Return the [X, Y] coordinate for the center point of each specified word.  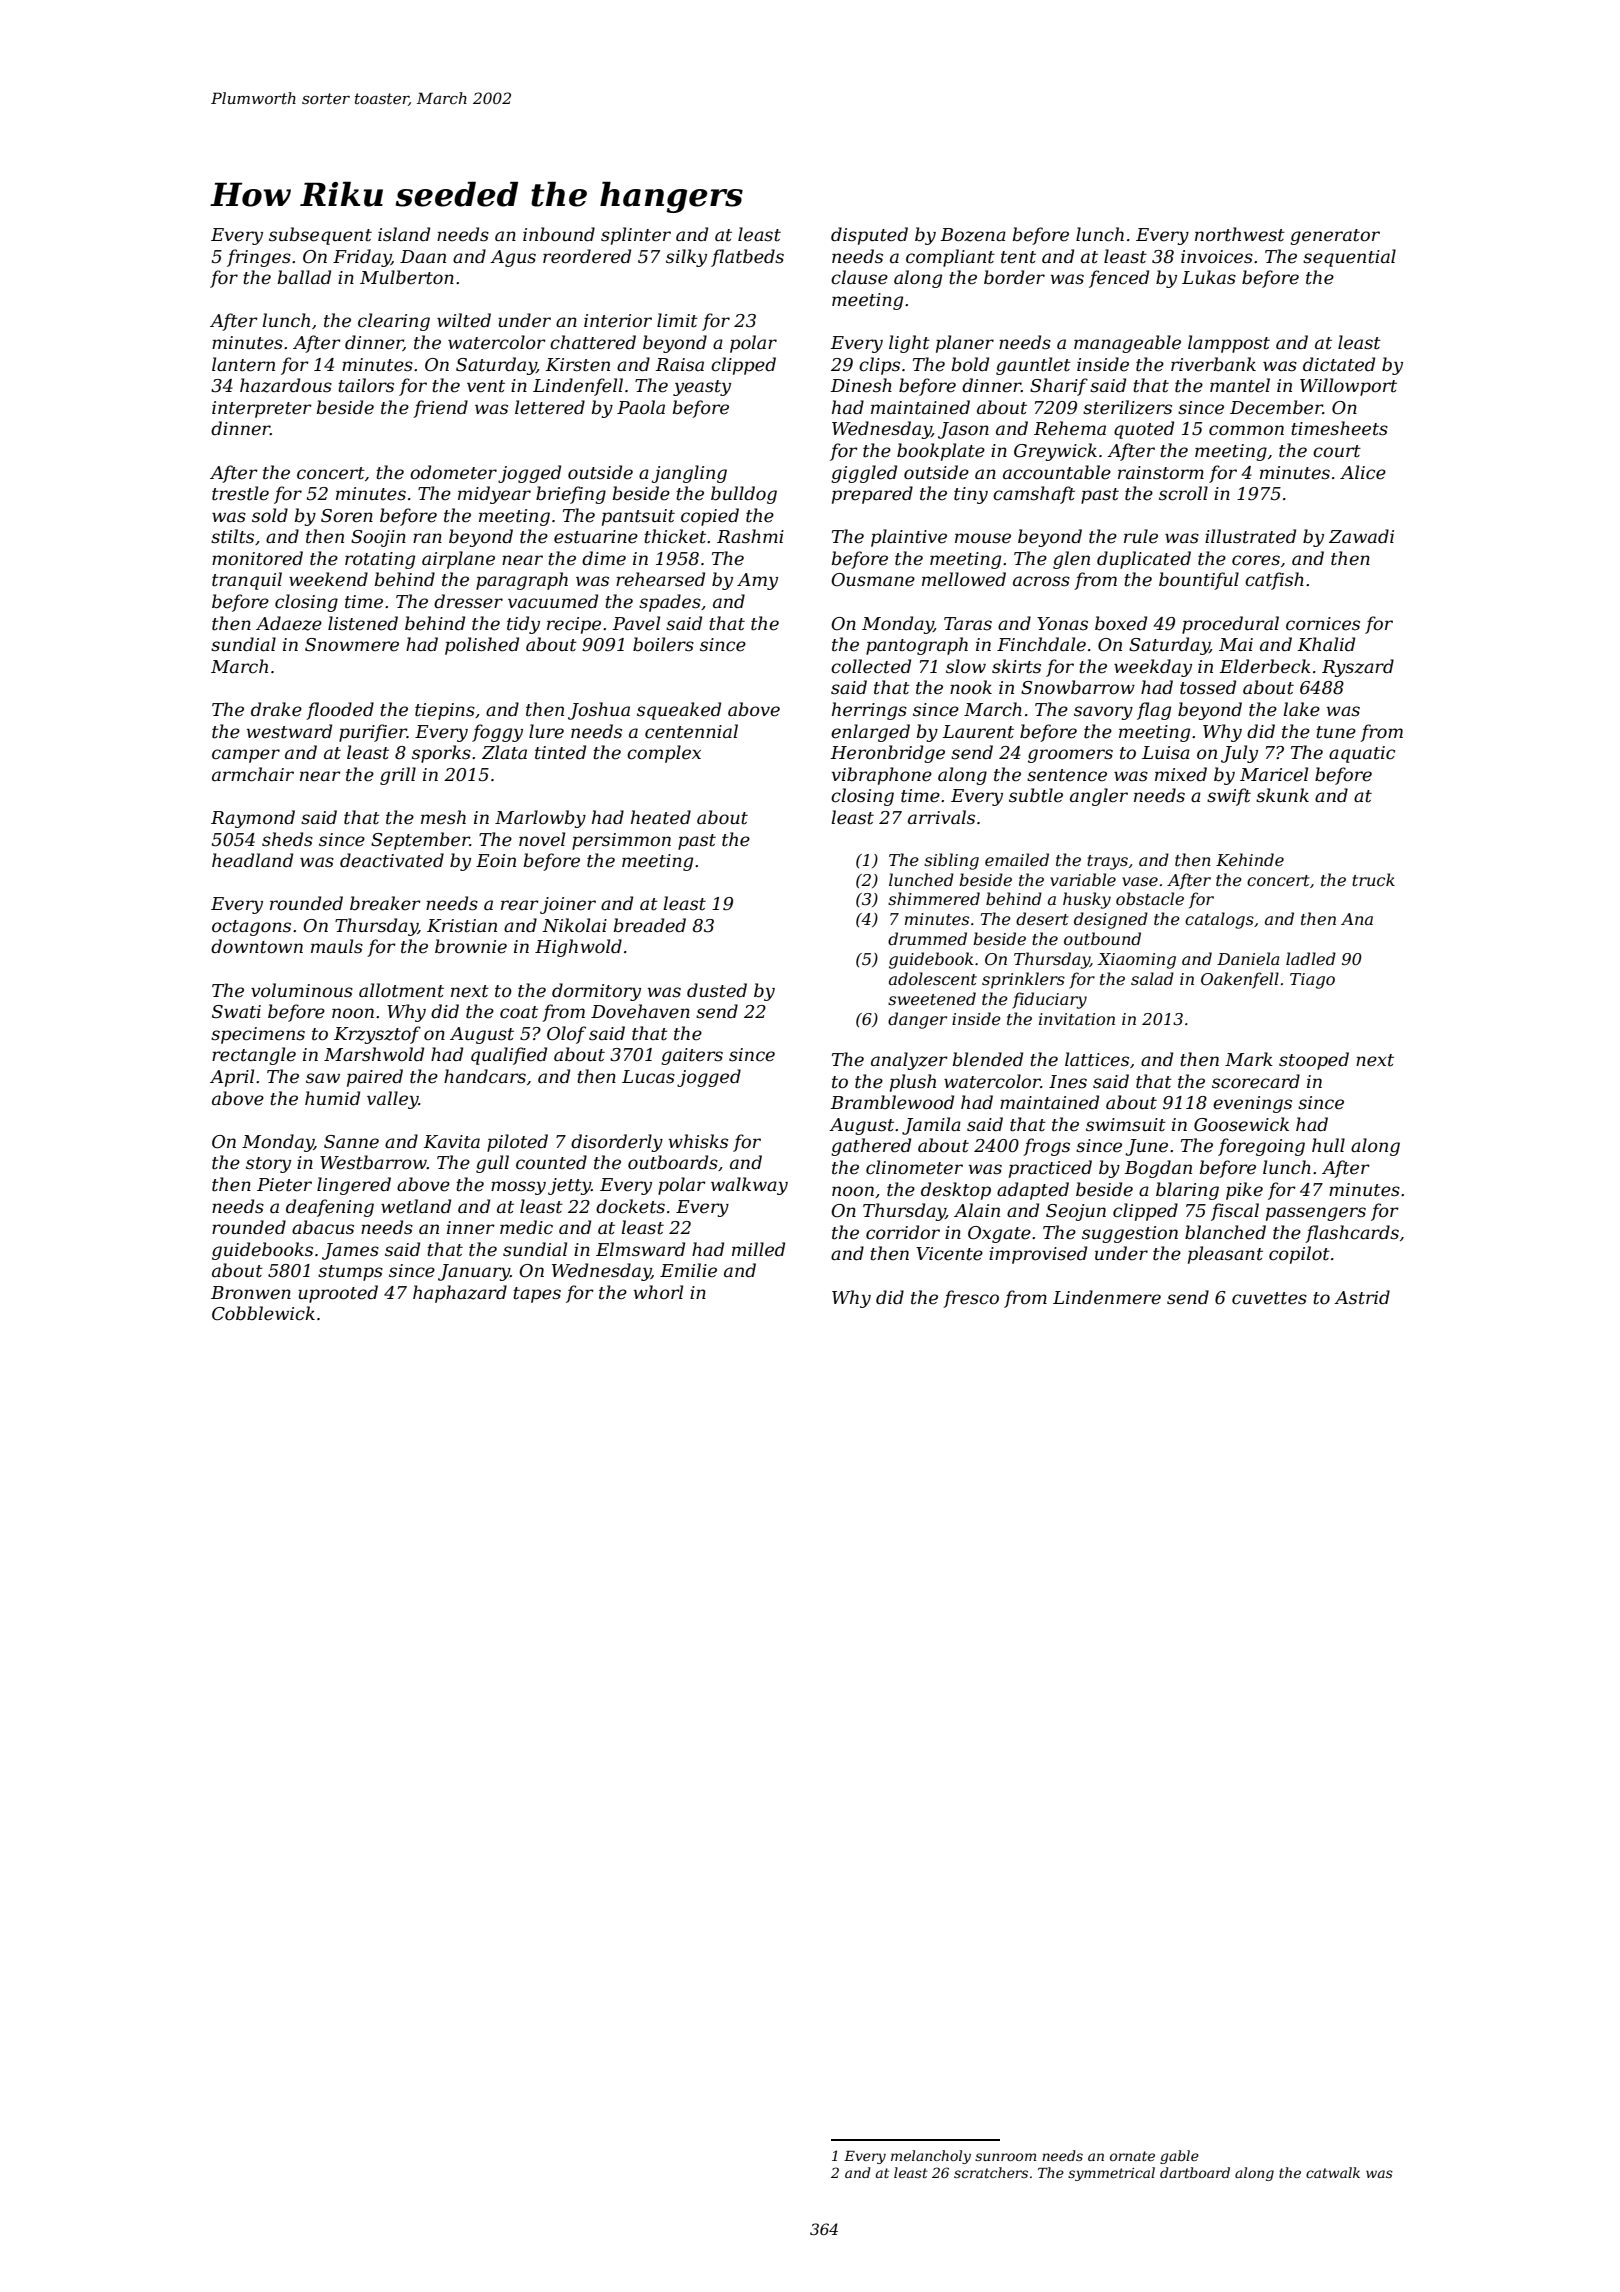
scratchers [991, 2172]
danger [917, 1020]
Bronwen [251, 1293]
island [404, 234]
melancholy [931, 2157]
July [1239, 754]
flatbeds [747, 258]
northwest [1240, 234]
